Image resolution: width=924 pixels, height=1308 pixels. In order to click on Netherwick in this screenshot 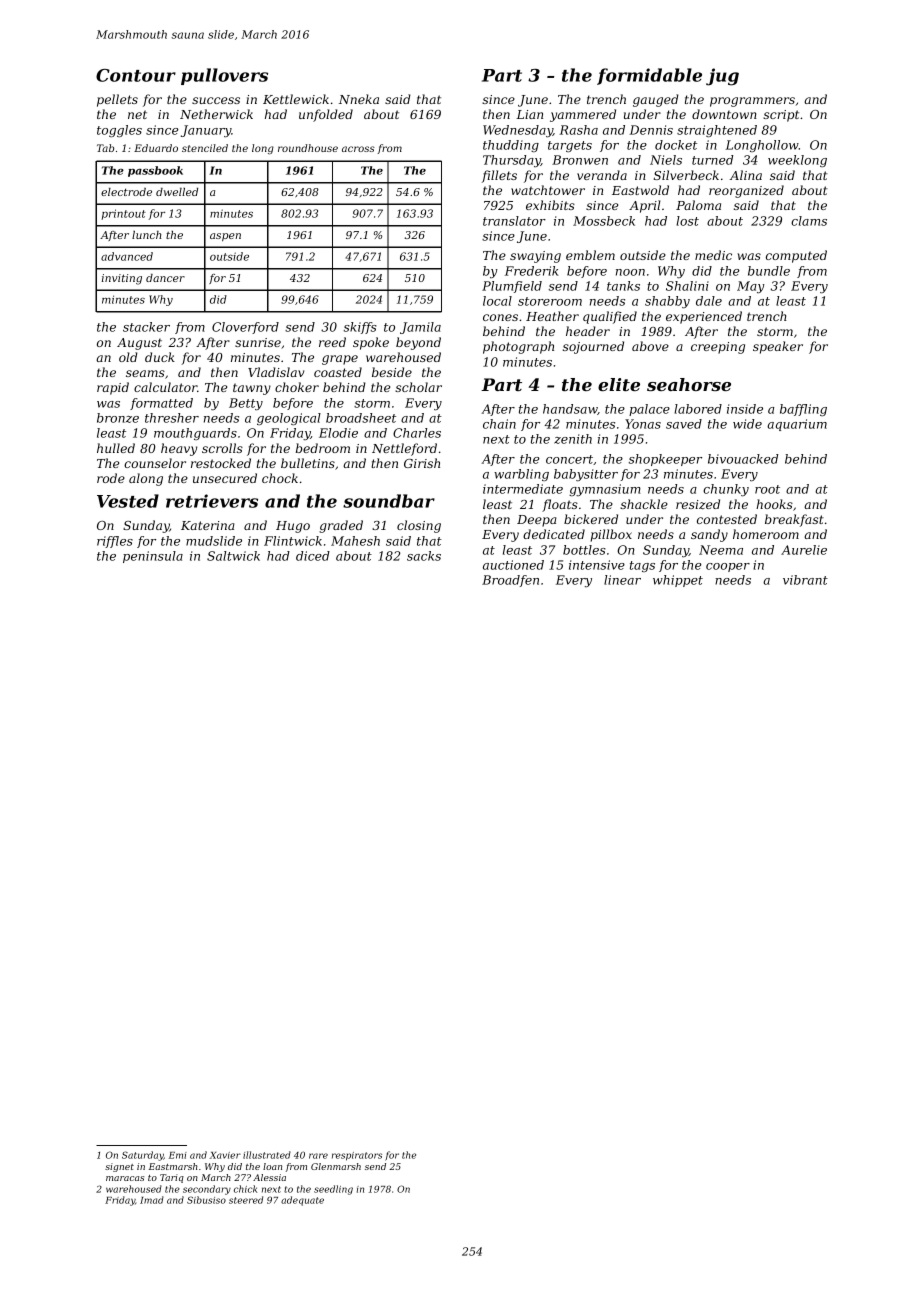, I will do `click(216, 114)`.
